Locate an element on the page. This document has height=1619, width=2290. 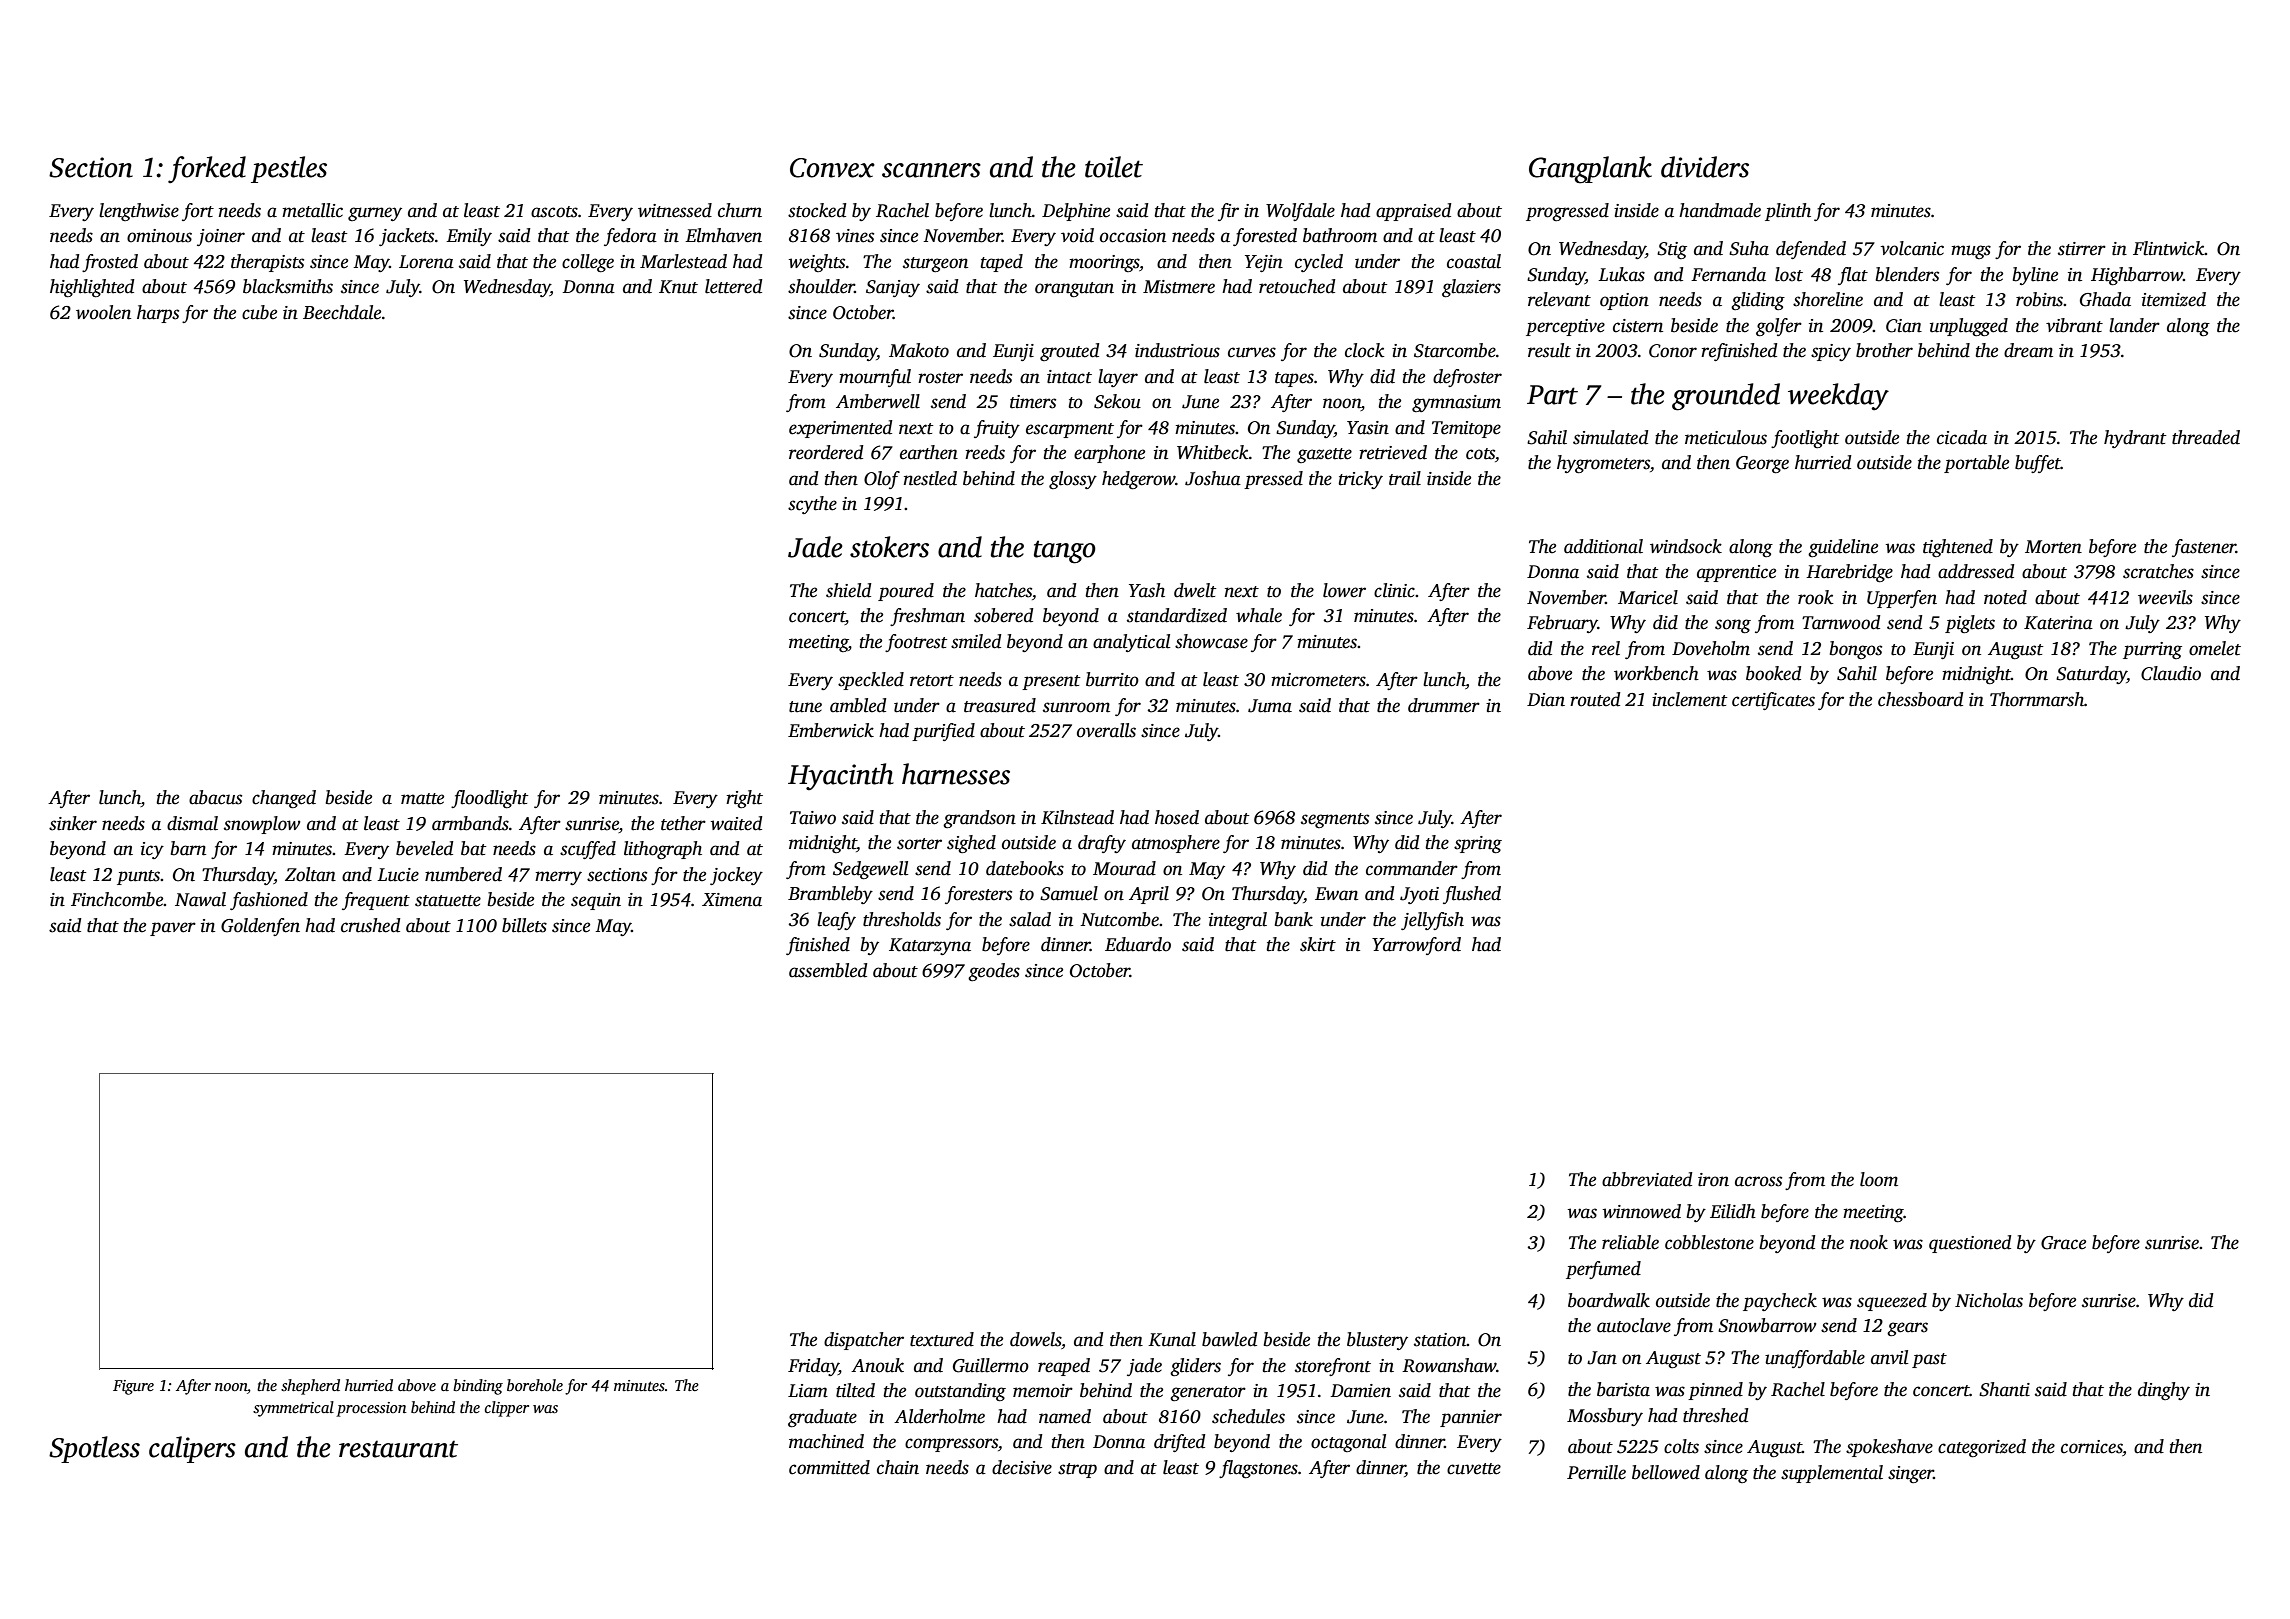
shoulder is located at coordinates (821, 286).
